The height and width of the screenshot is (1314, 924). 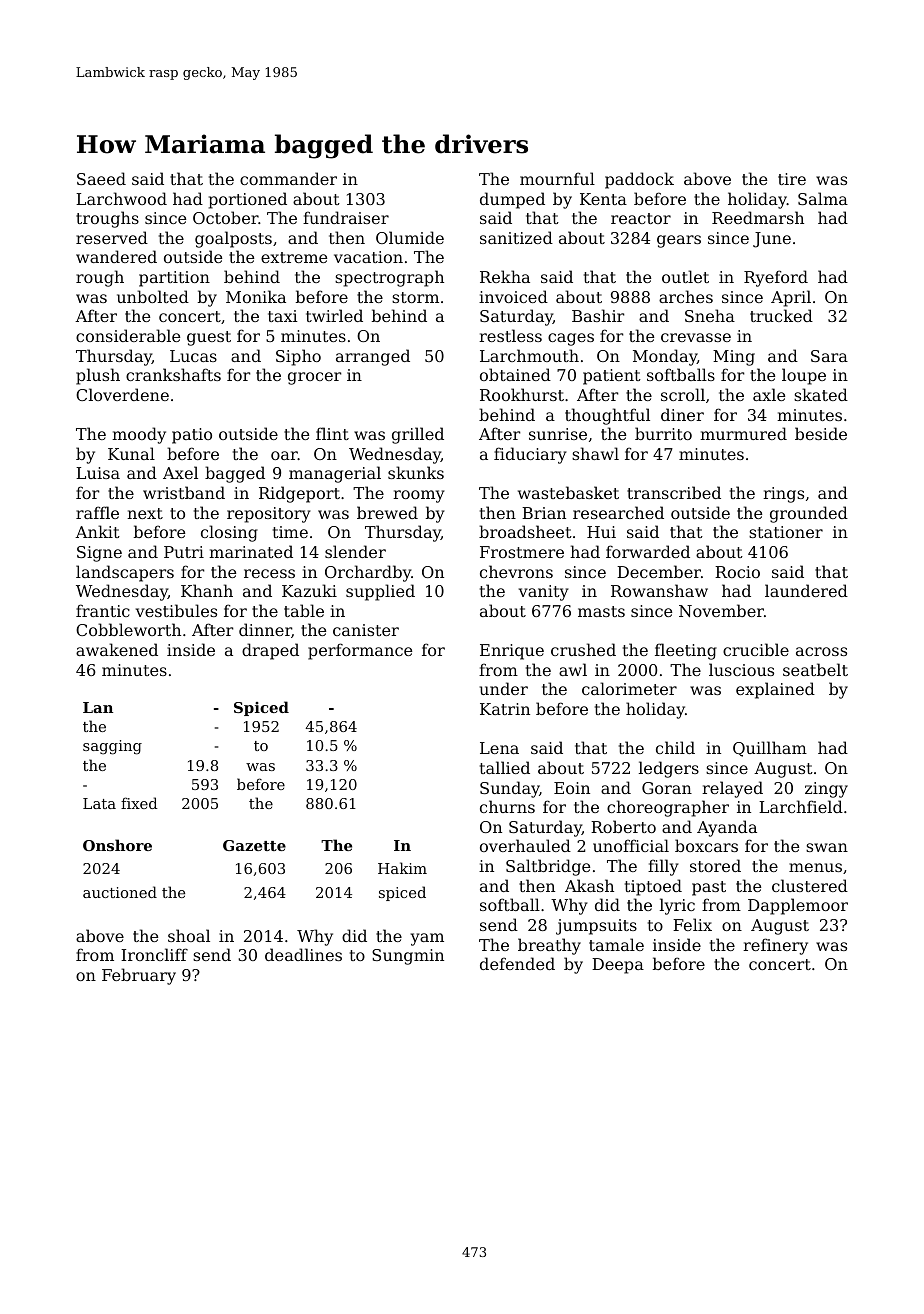 What do you see at coordinates (101, 178) in the screenshot?
I see `Saeed` at bounding box center [101, 178].
